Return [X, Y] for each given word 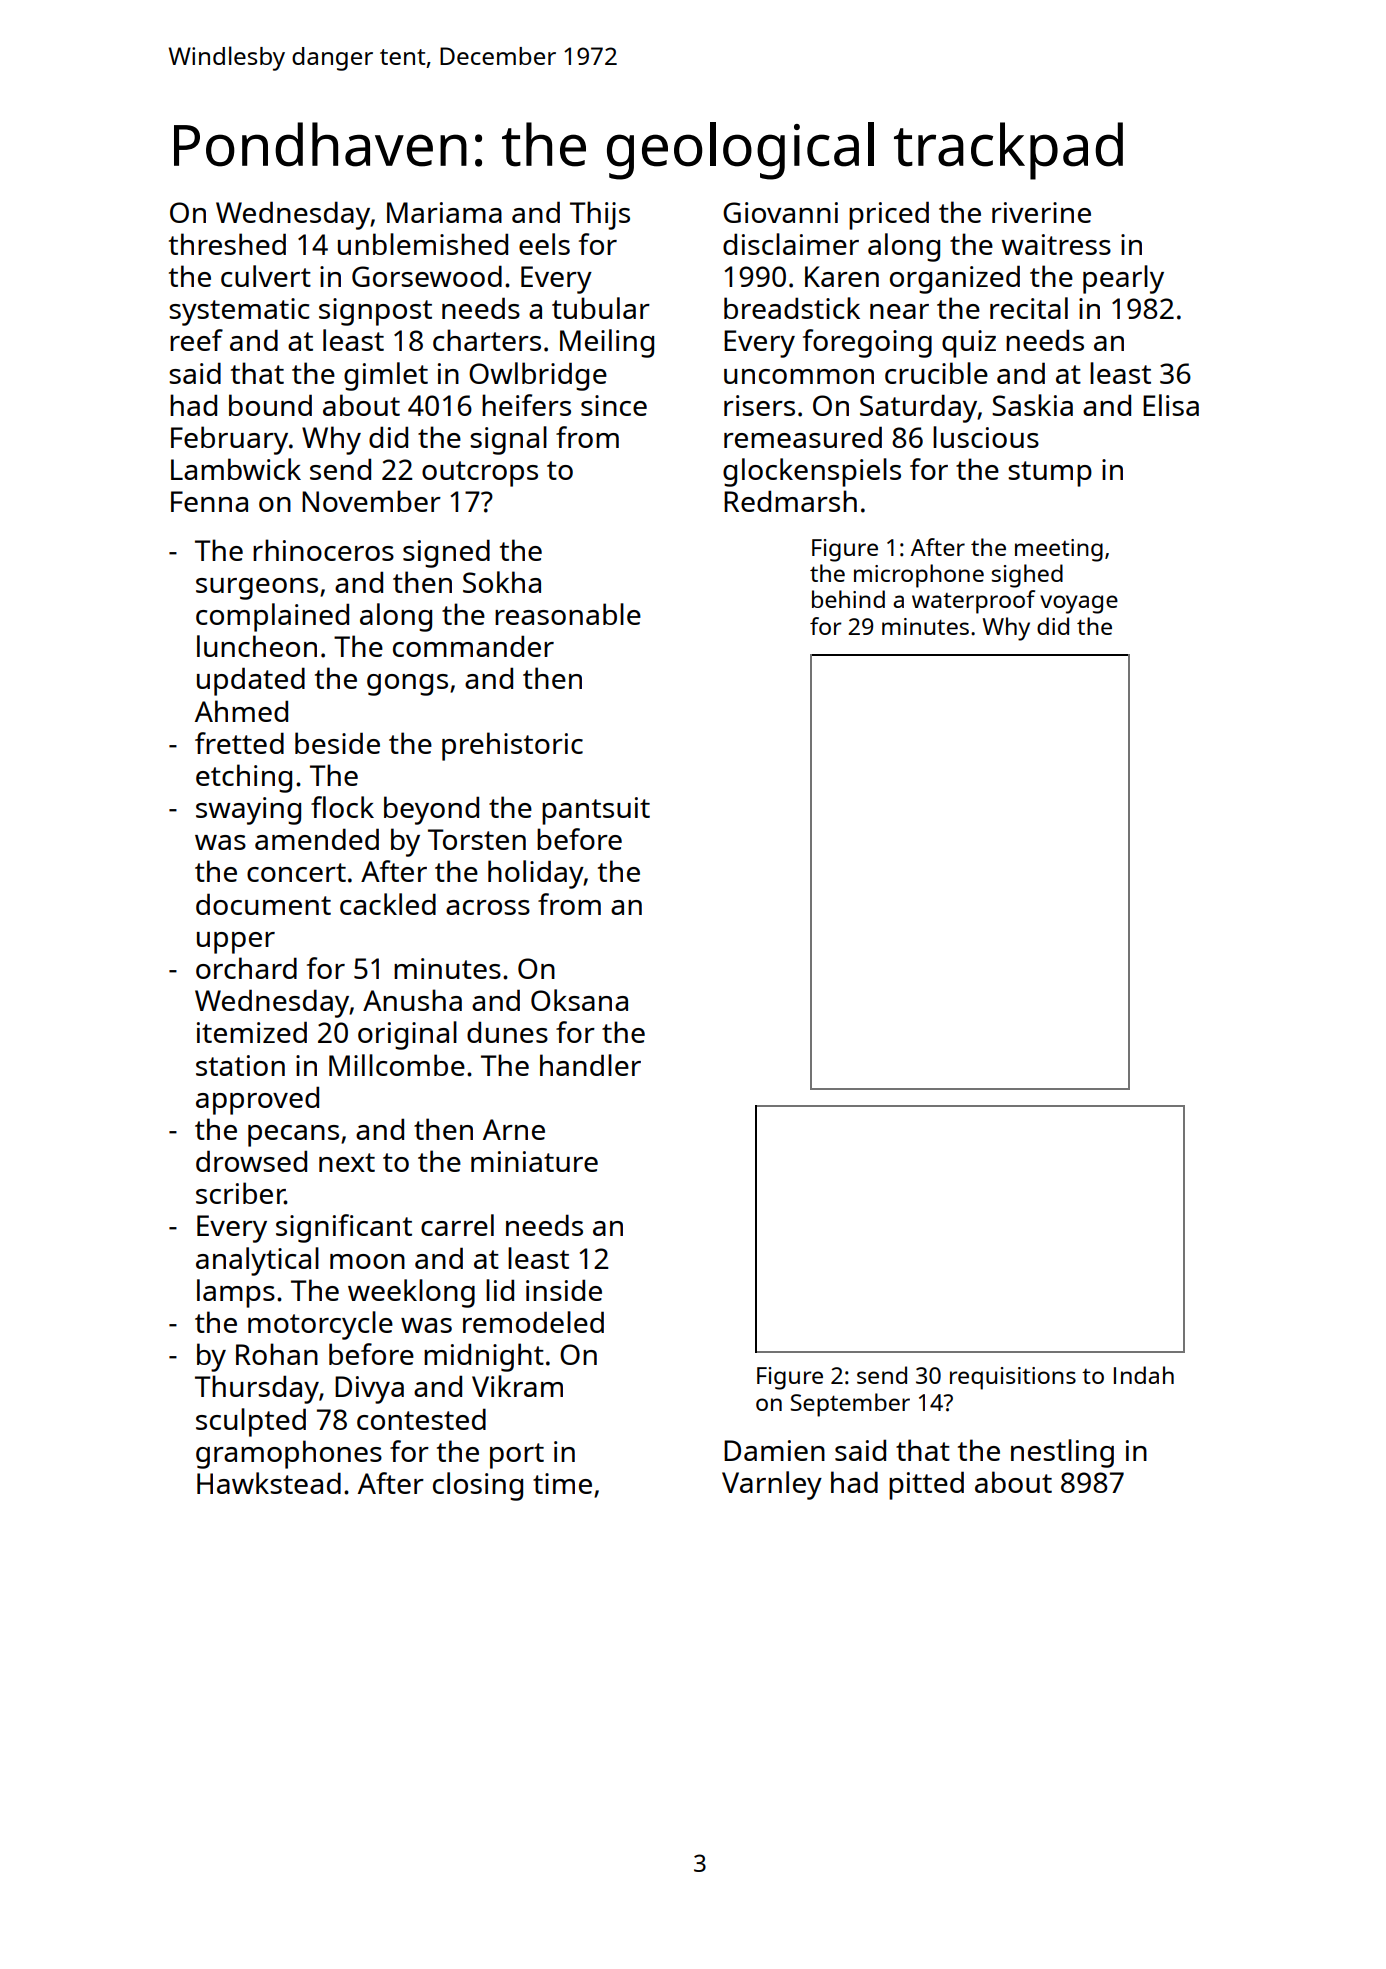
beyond [431, 810]
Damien [774, 1450]
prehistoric [512, 746]
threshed [227, 244]
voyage [1079, 604]
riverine [1041, 212]
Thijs [600, 215]
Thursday [257, 1389]
